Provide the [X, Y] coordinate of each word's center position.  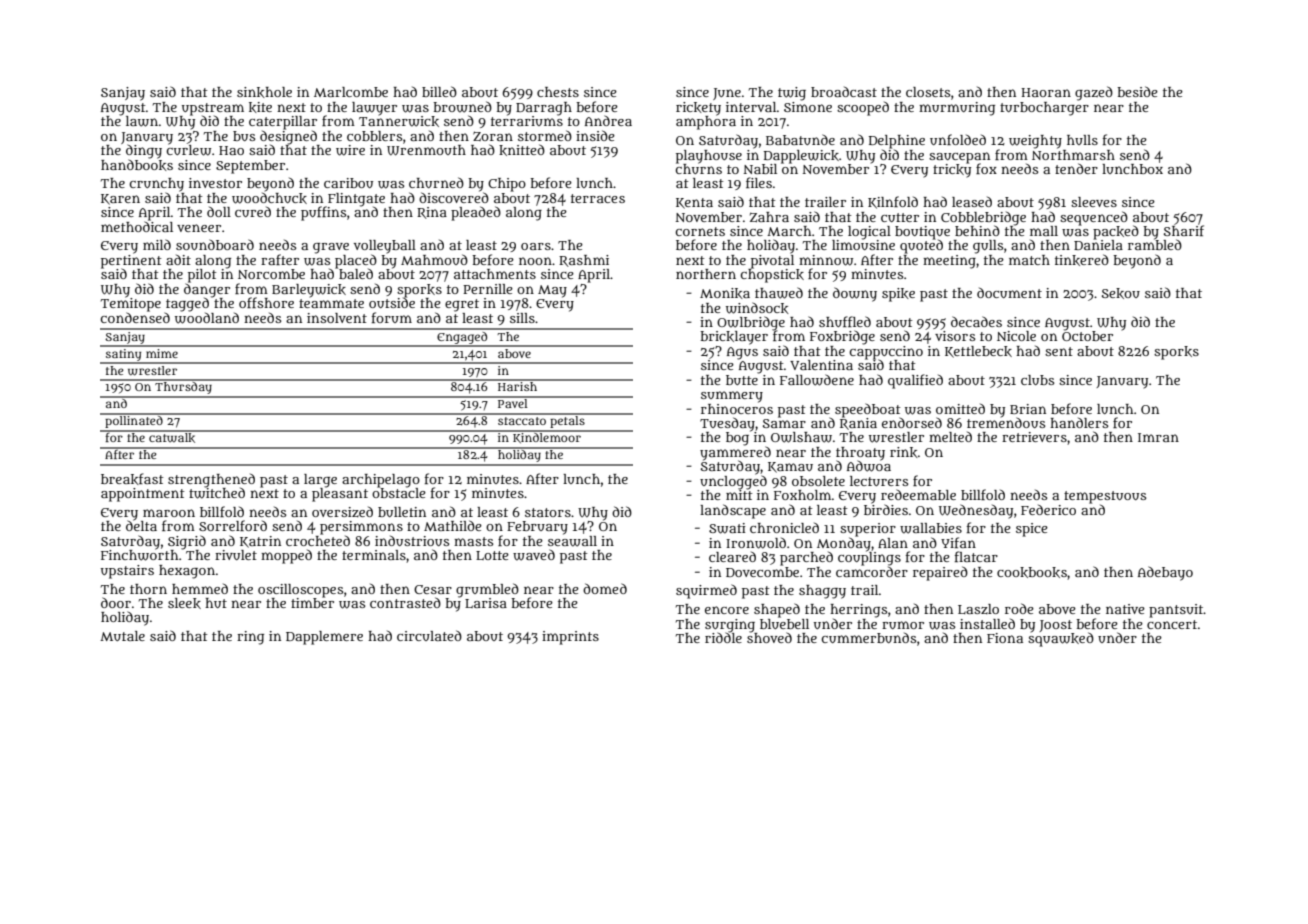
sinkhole [264, 92]
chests [558, 92]
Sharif [1184, 230]
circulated [429, 635]
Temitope [131, 304]
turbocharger [1044, 109]
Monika [725, 293]
